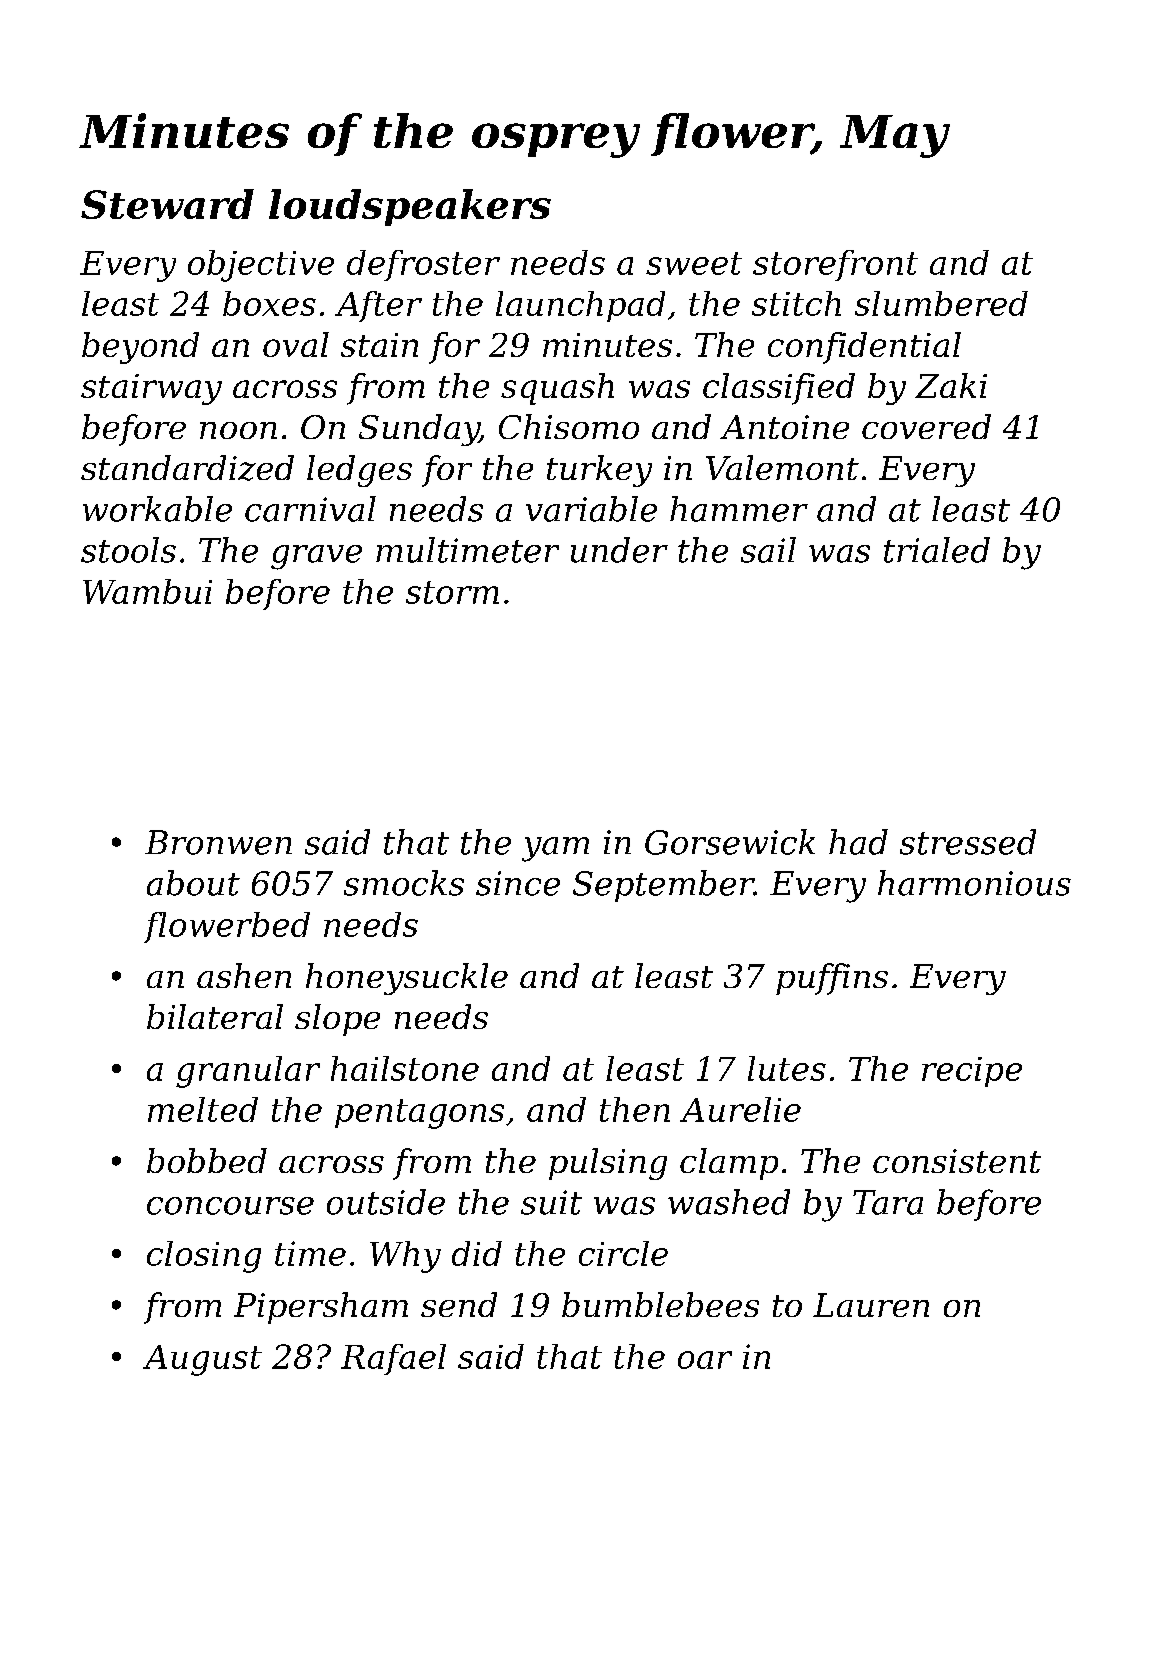  What do you see at coordinates (888, 1202) in the image?
I see `Tara` at bounding box center [888, 1202].
